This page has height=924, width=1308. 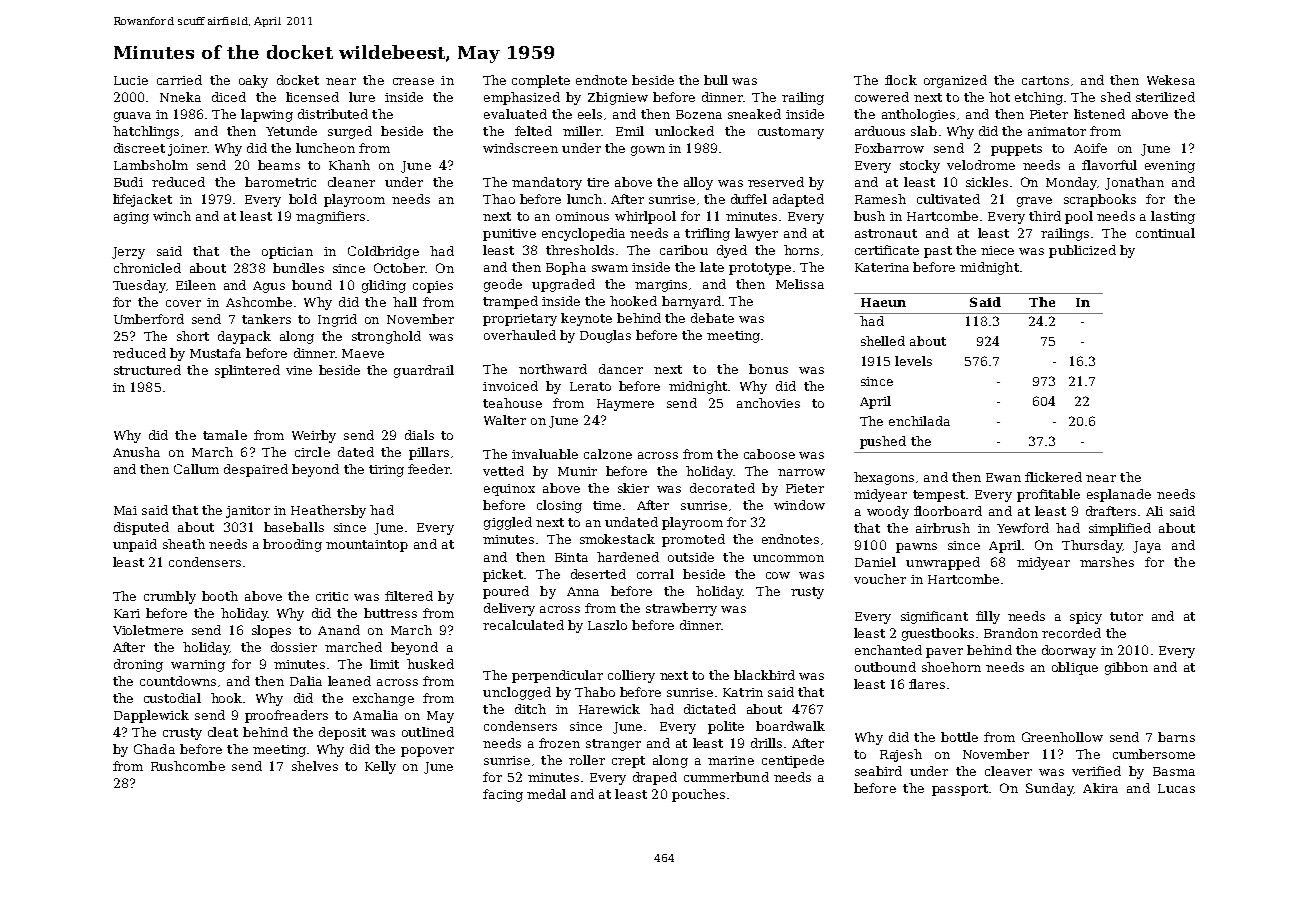 What do you see at coordinates (312, 97) in the page?
I see `licensed` at bounding box center [312, 97].
